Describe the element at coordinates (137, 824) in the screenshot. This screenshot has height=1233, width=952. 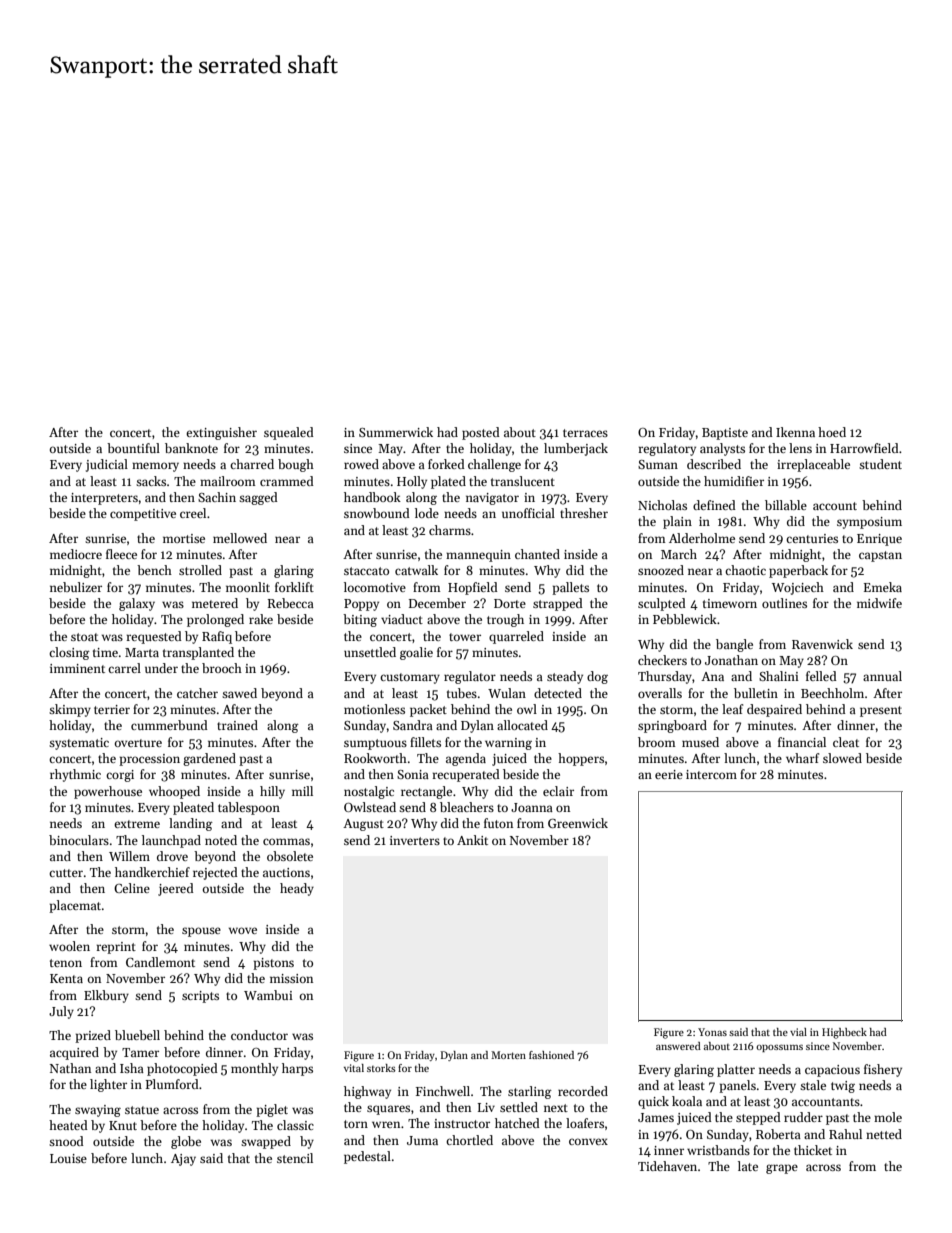
I see `extreme` at that location.
